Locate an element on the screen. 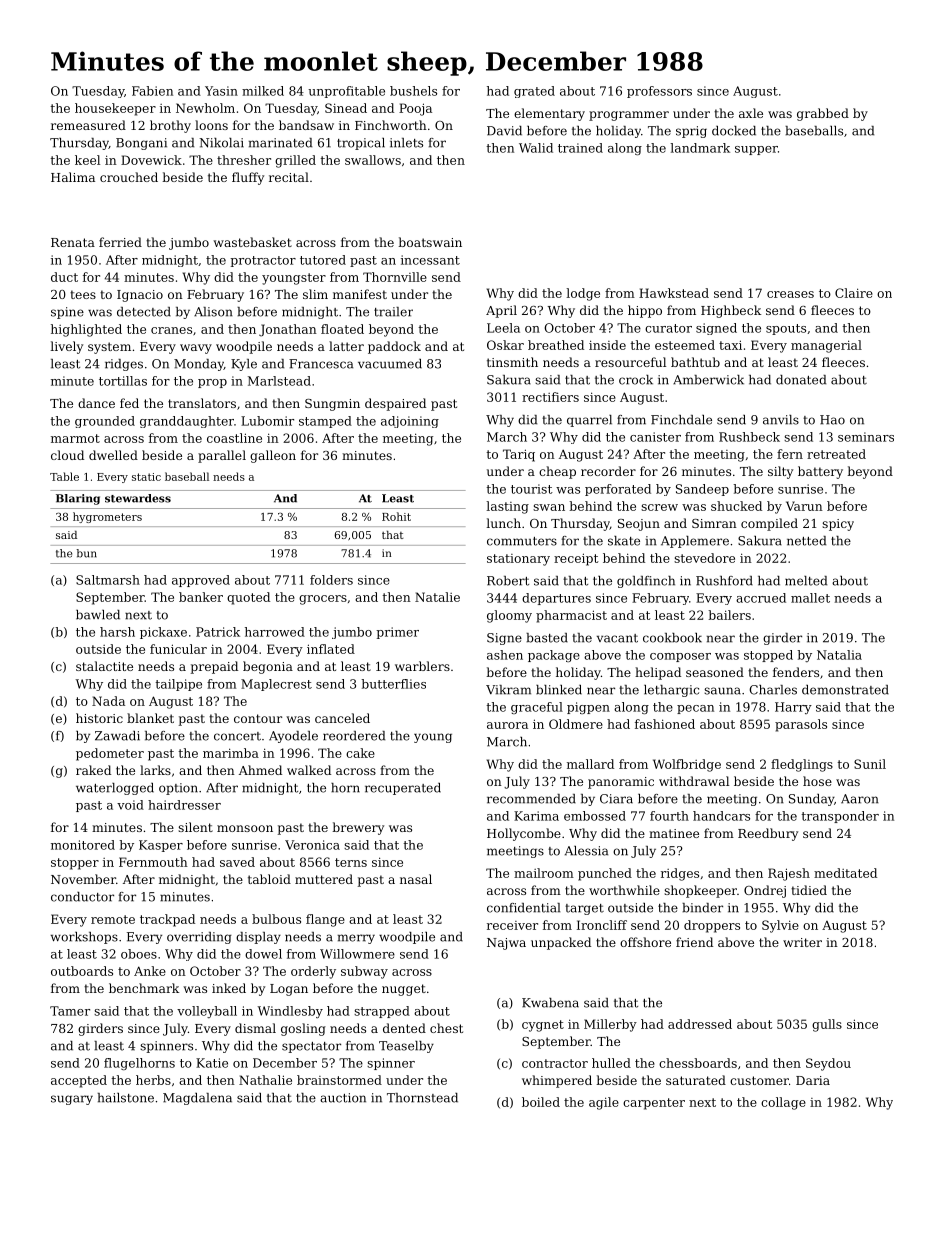 The image size is (952, 1233). graceful is located at coordinates (537, 708).
